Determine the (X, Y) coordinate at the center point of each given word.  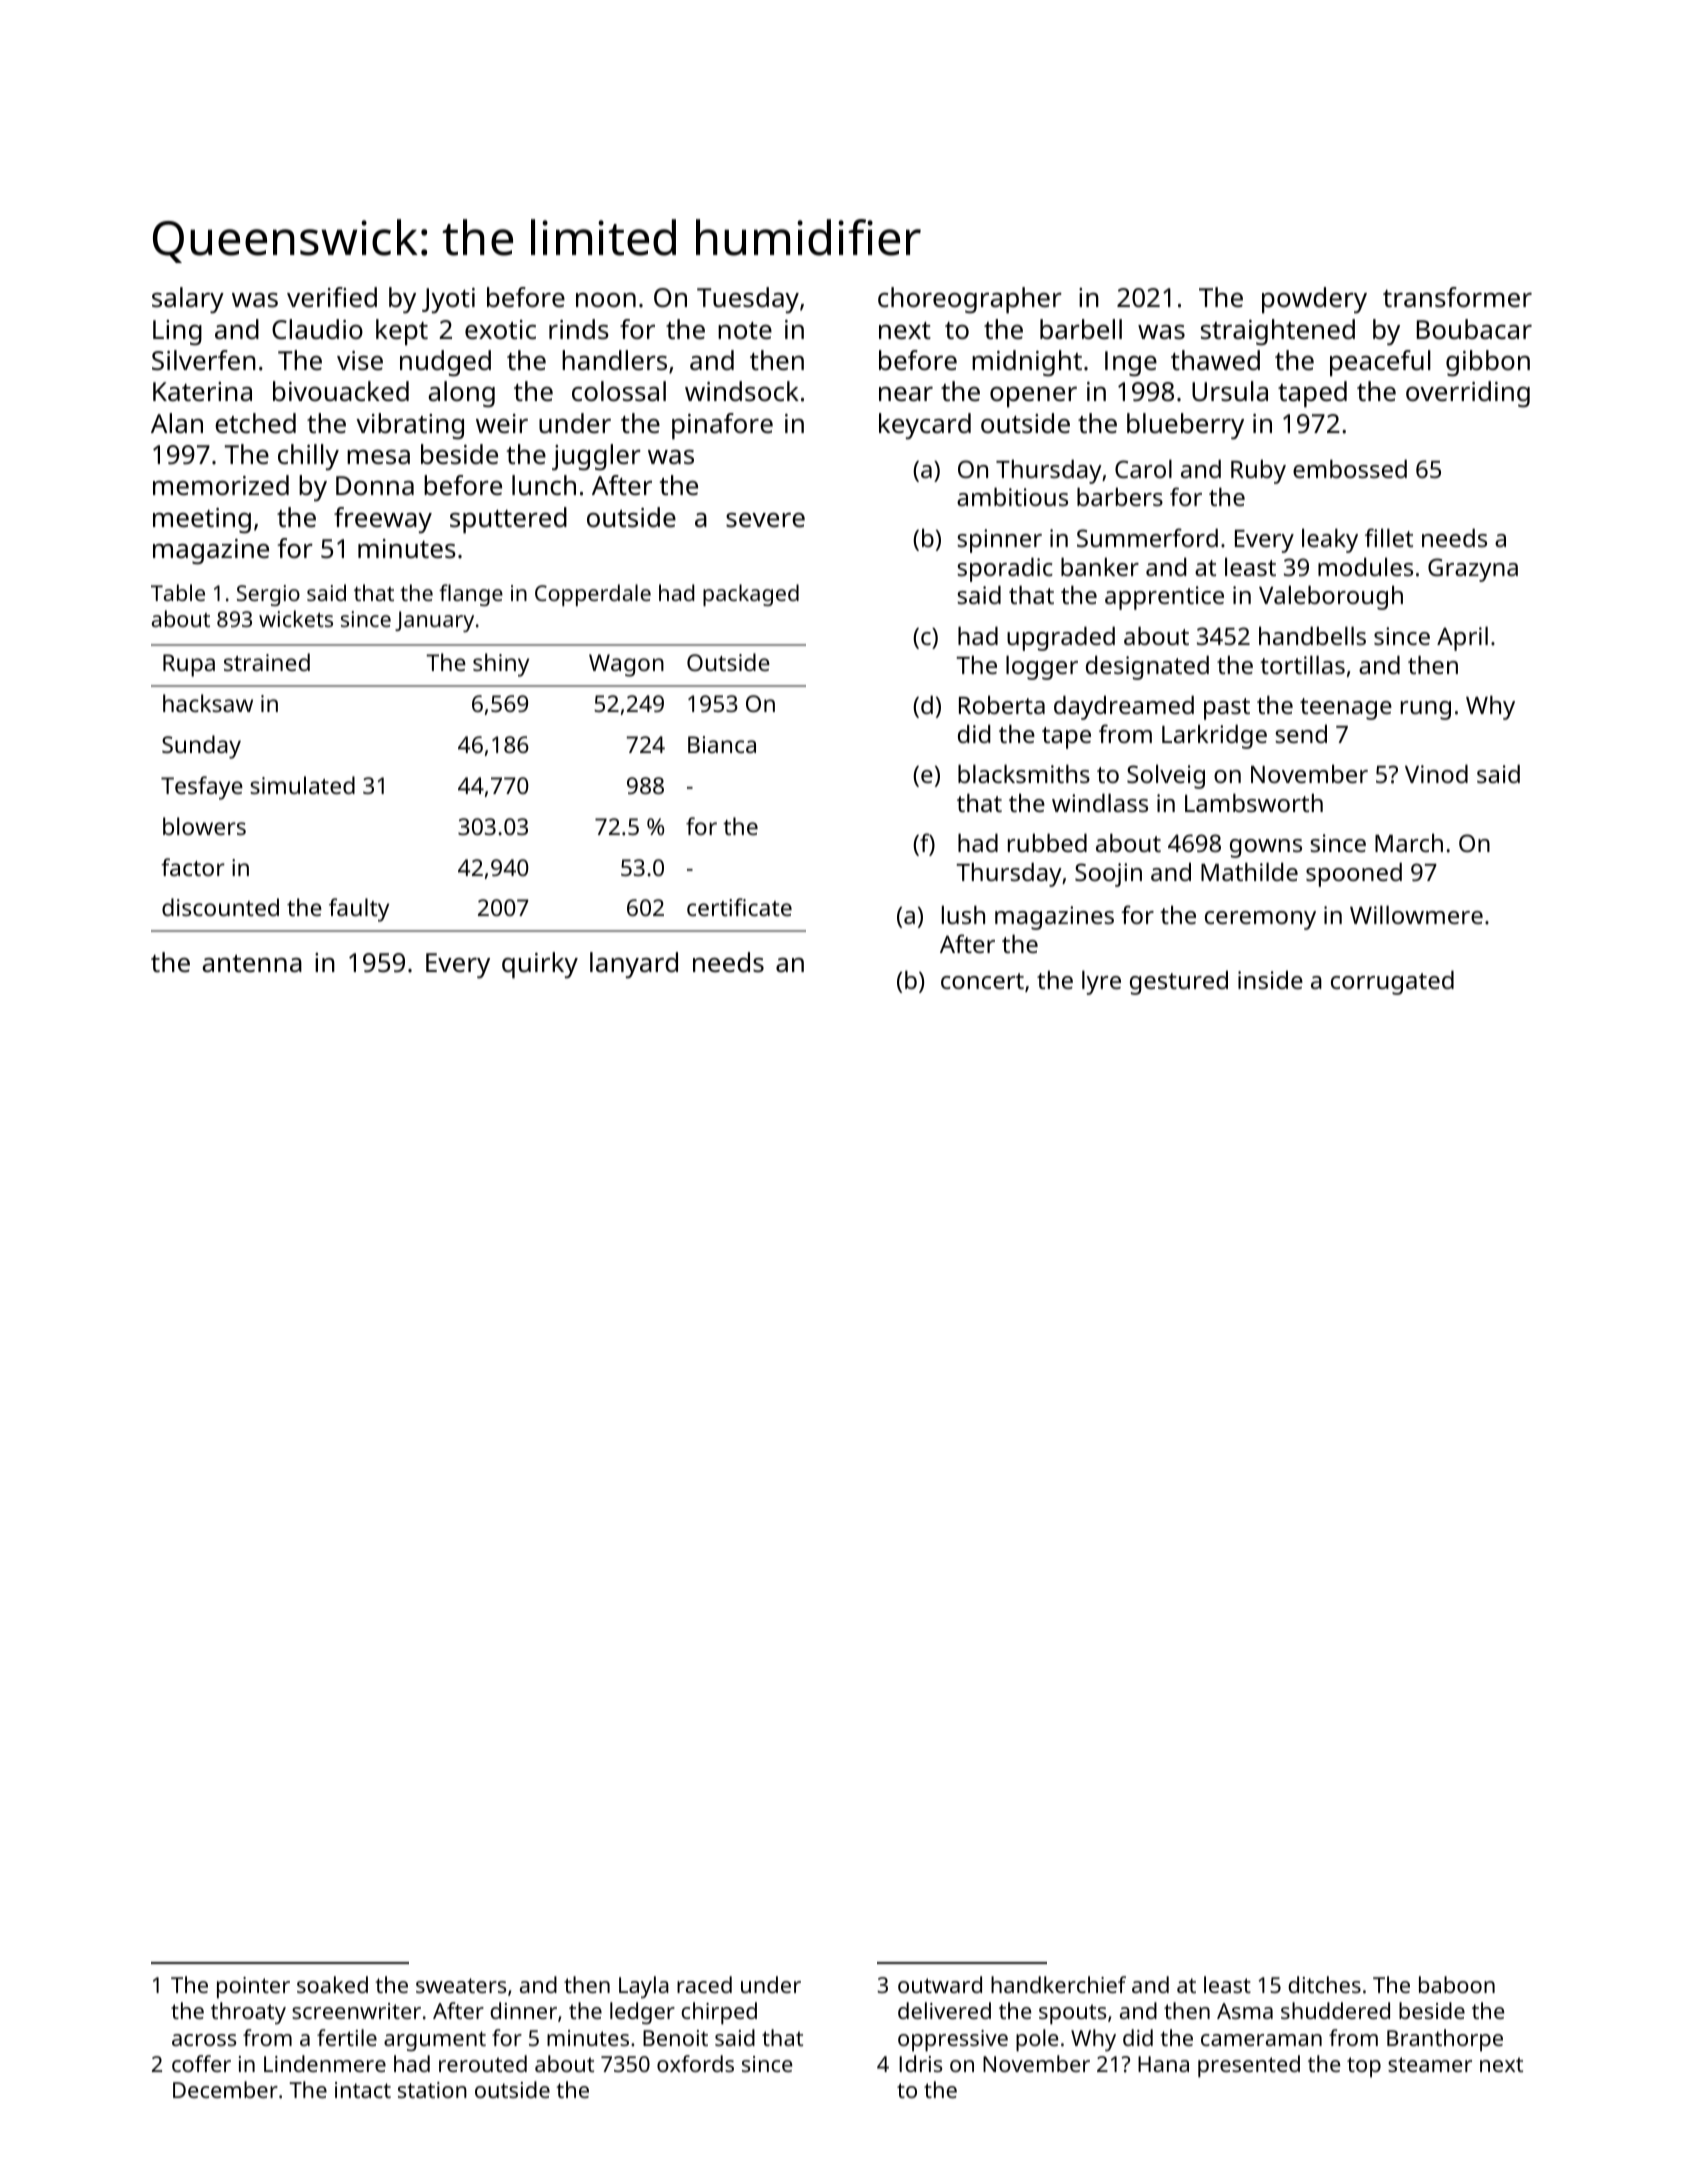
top (1364, 2067)
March (1409, 842)
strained (267, 662)
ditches (1324, 1984)
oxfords (695, 2063)
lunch (544, 485)
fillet (1389, 537)
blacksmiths (1024, 773)
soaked (332, 1984)
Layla (644, 1987)
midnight (1027, 363)
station (432, 2090)
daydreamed (1124, 707)
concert (982, 981)
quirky (540, 965)
